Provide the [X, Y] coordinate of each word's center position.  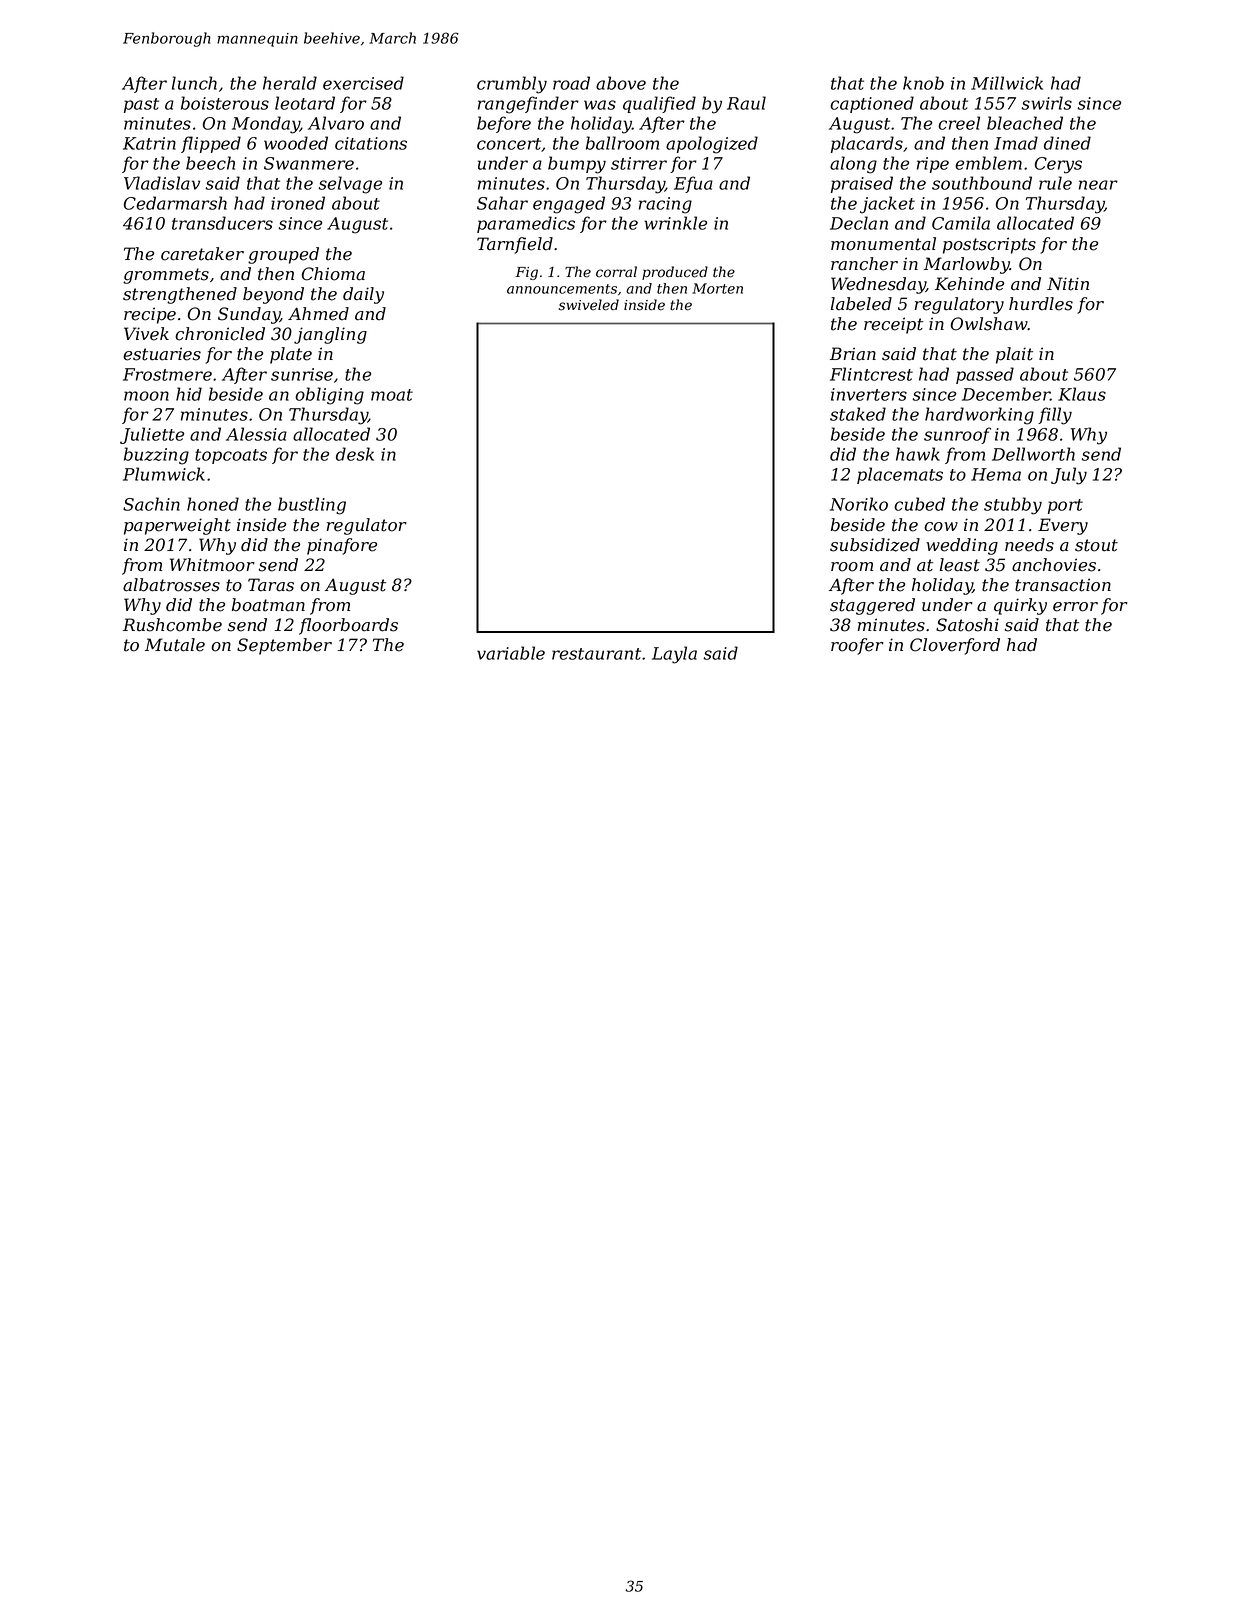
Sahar [502, 203]
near [1098, 185]
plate [291, 355]
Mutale [175, 645]
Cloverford [955, 646]
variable [511, 653]
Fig [526, 273]
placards [867, 144]
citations [371, 143]
